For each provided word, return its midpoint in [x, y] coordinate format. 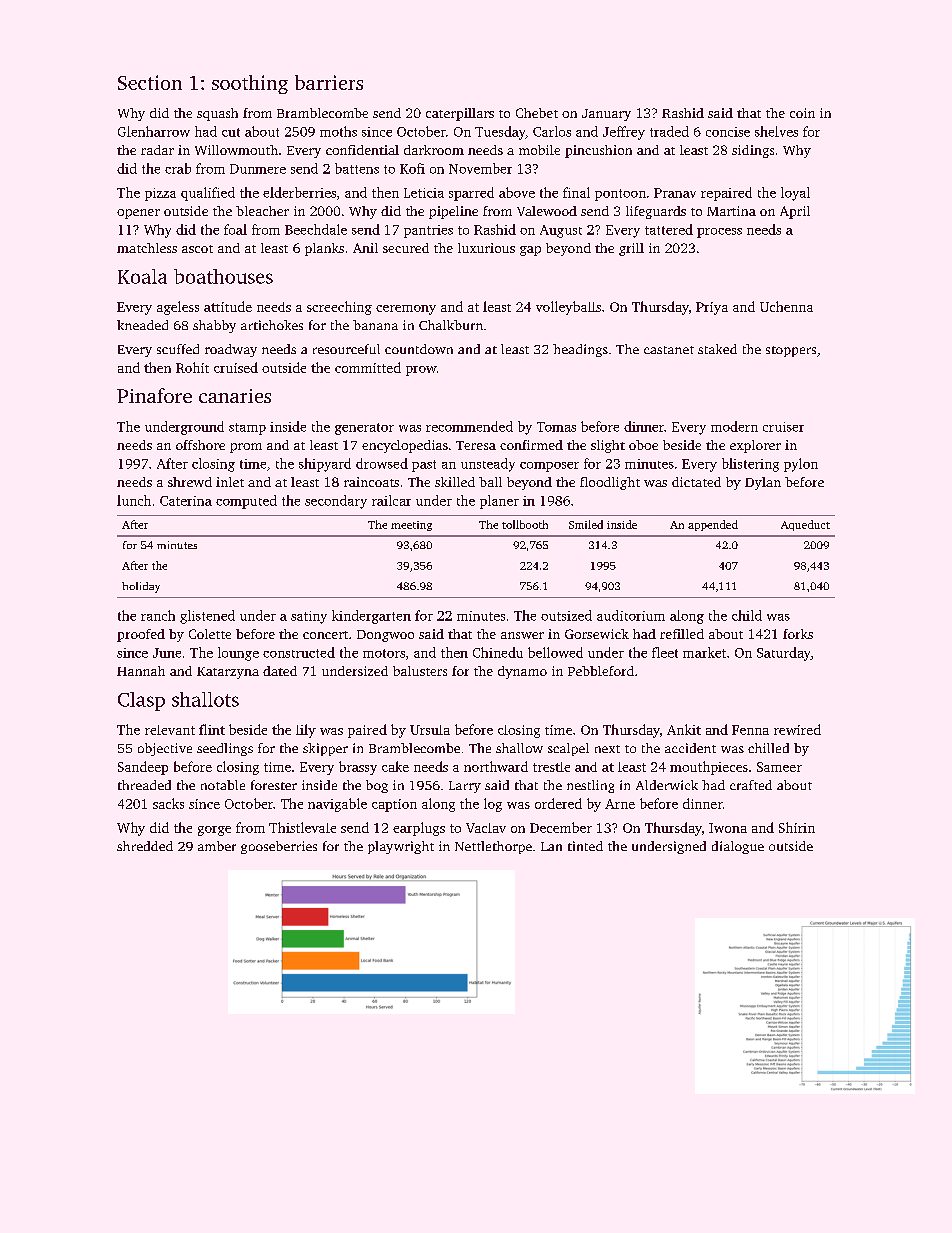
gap [530, 251]
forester [274, 785]
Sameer [779, 767]
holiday [141, 587]
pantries [428, 231]
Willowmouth [236, 150]
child [747, 615]
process [719, 233]
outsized [566, 615]
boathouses [223, 276]
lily [306, 731]
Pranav [675, 193]
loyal [795, 194]
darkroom [434, 150]
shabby [214, 326]
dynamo [522, 672]
